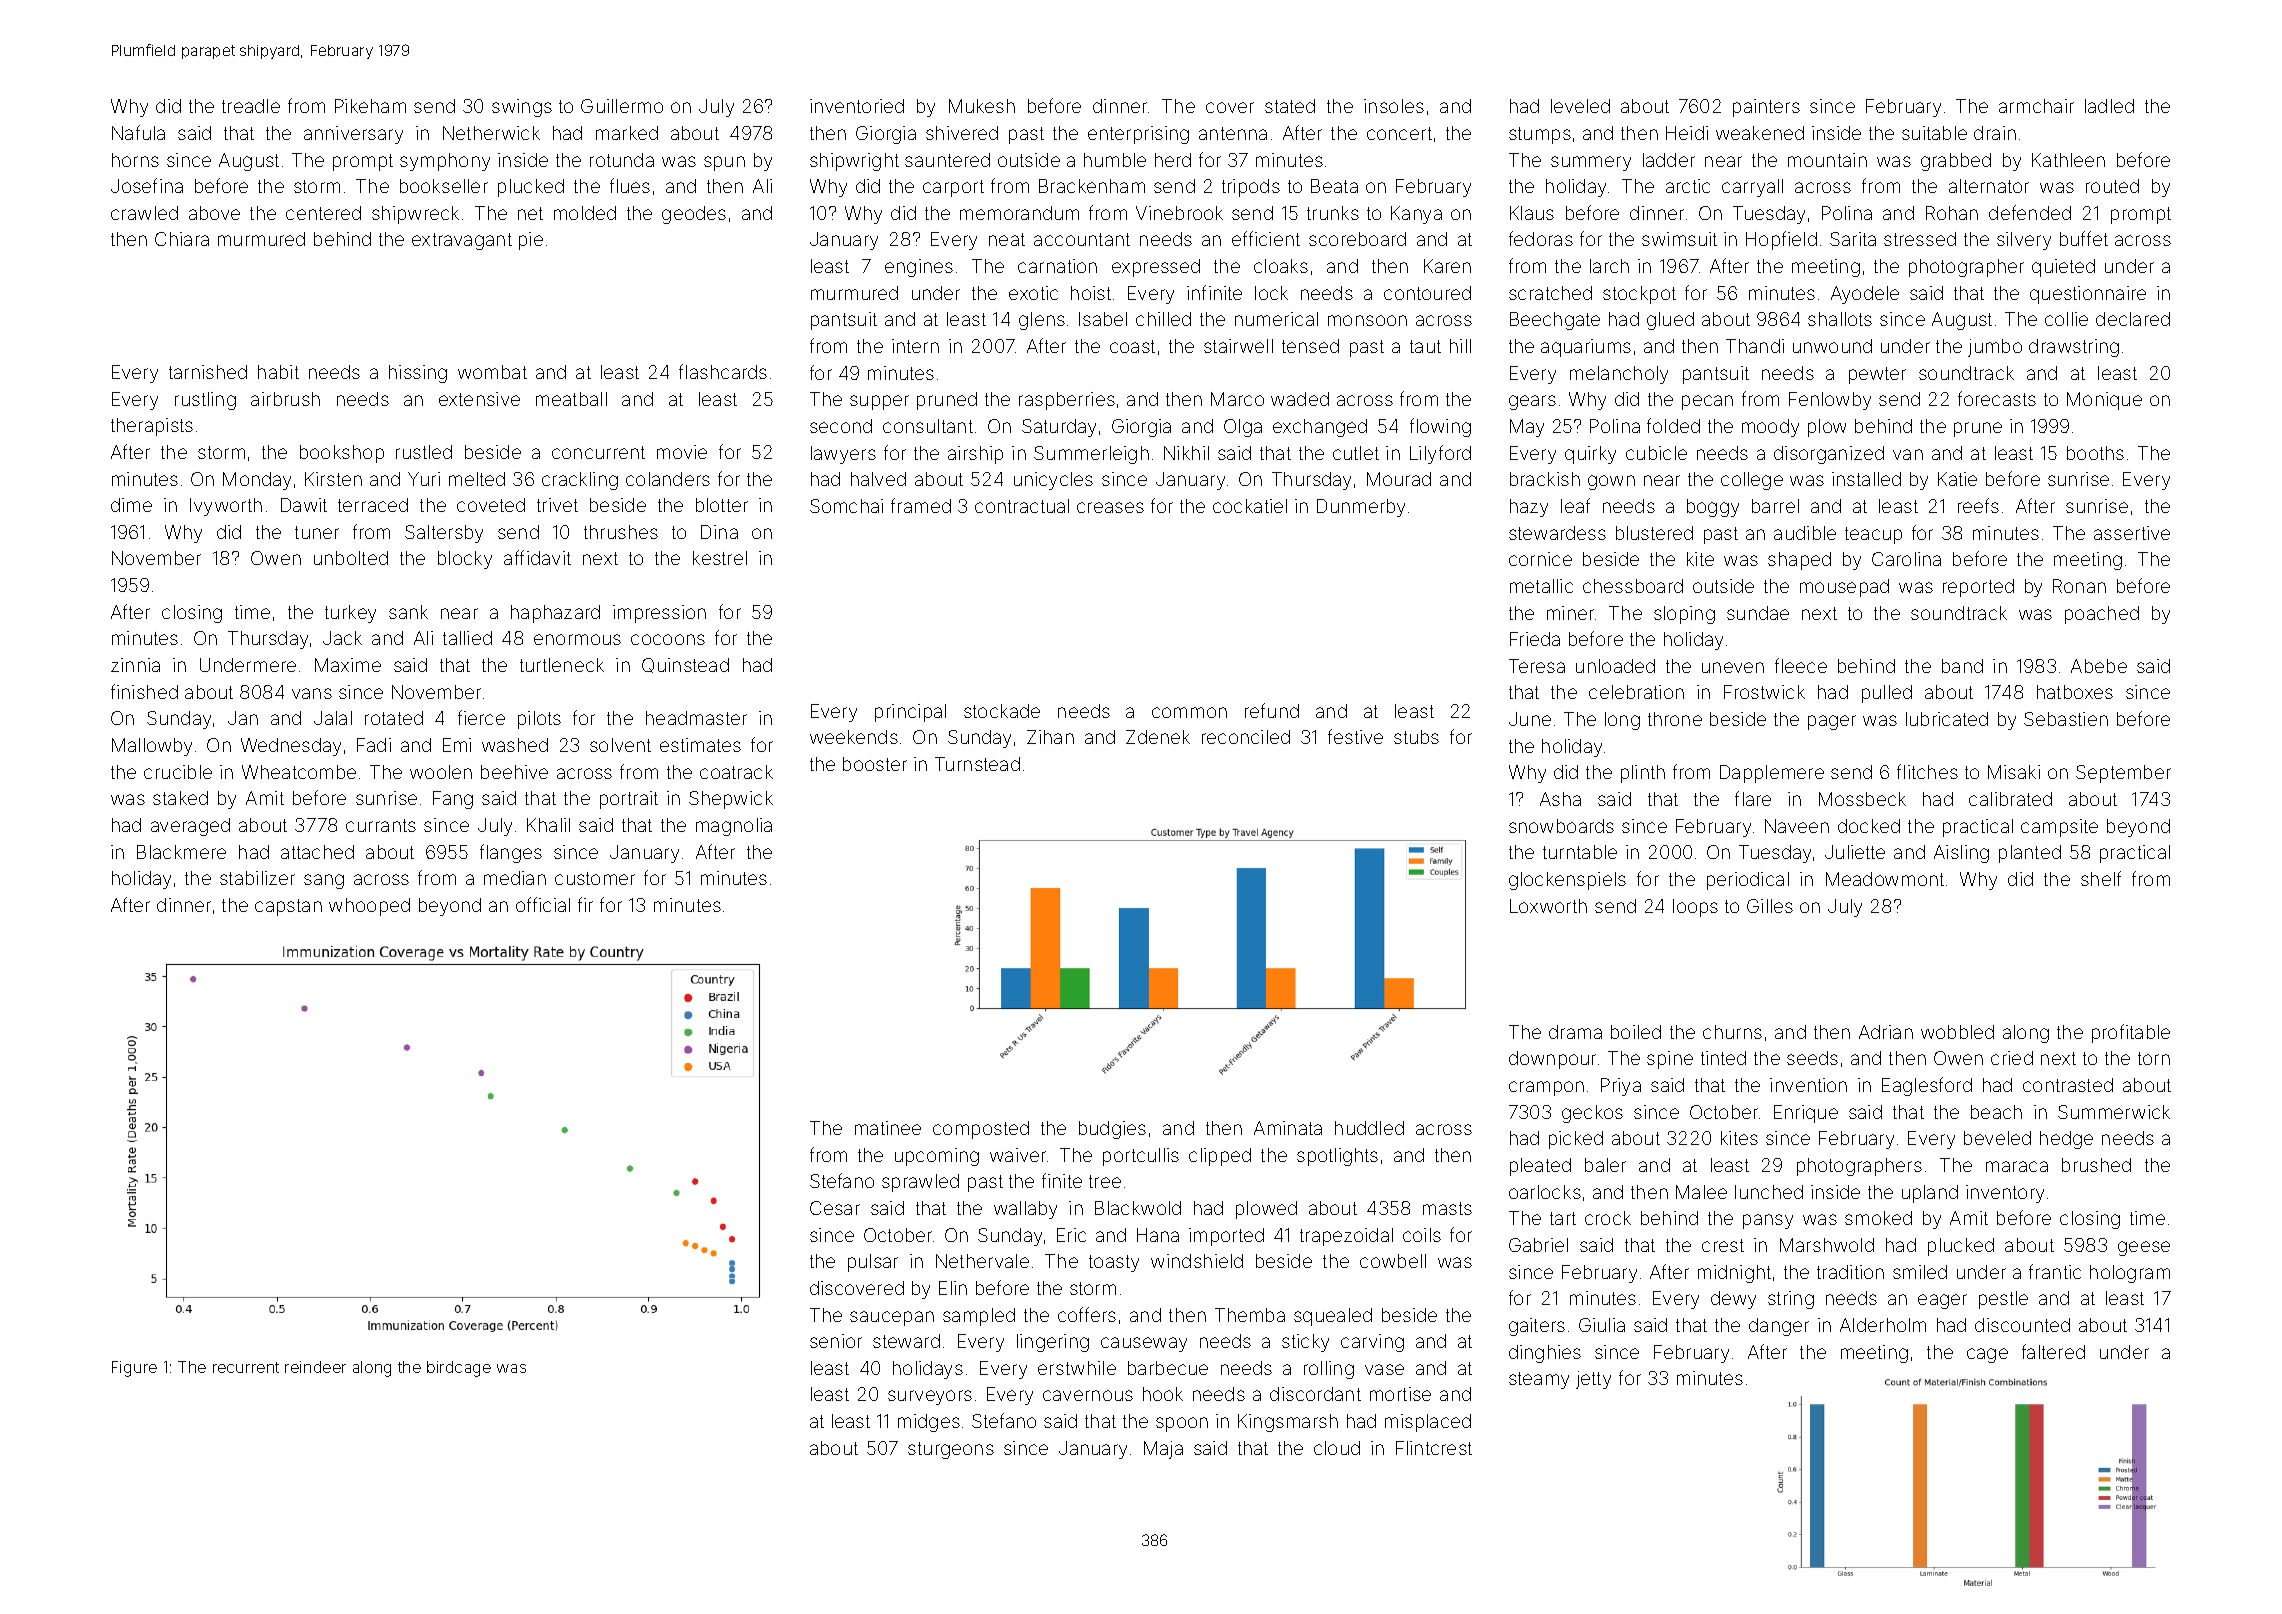  Describe the element at coordinates (1361, 508) in the screenshot. I see `Dunmerby` at that location.
